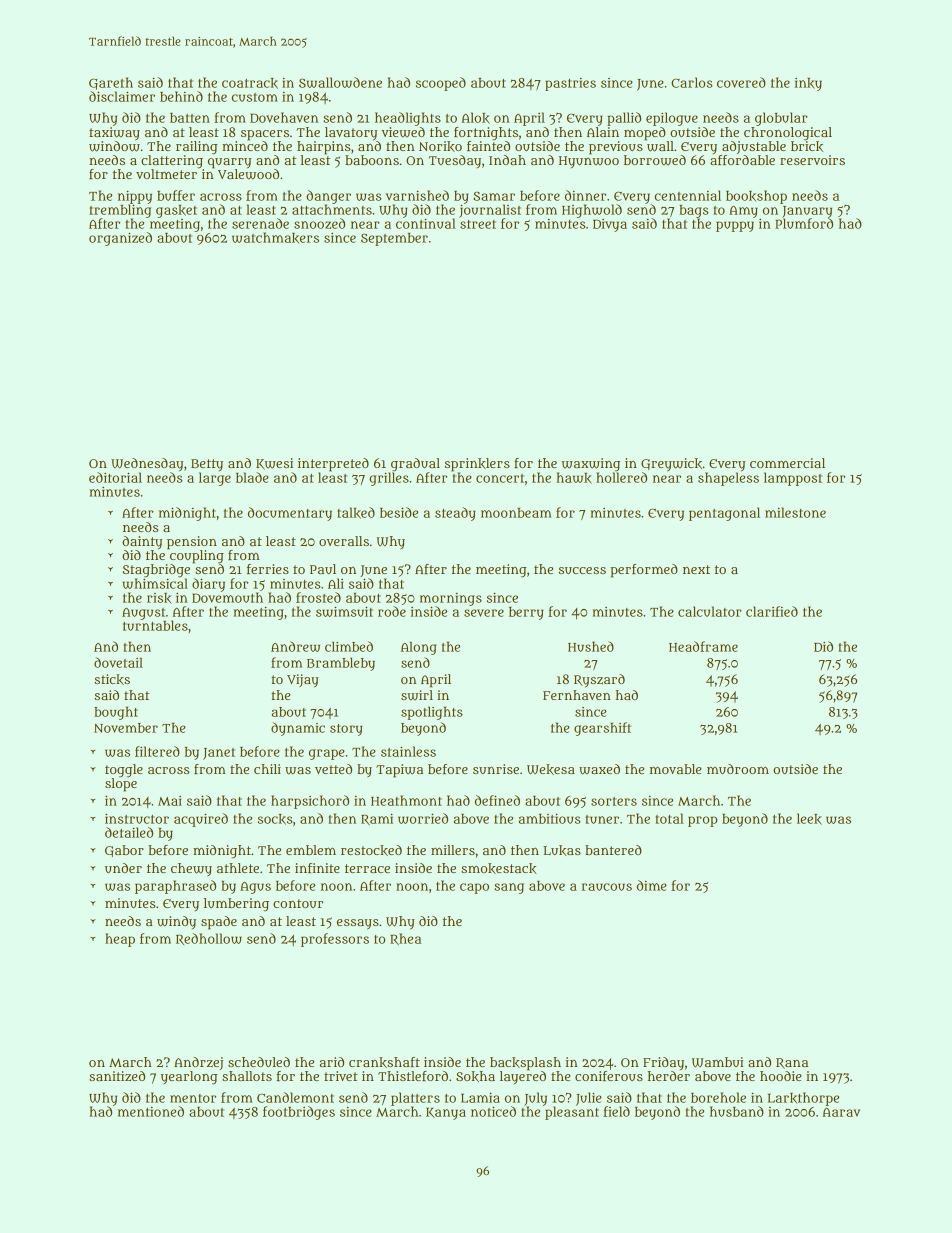 Image resolution: width=952 pixels, height=1233 pixels. What do you see at coordinates (415, 465) in the screenshot?
I see `gradual` at bounding box center [415, 465].
